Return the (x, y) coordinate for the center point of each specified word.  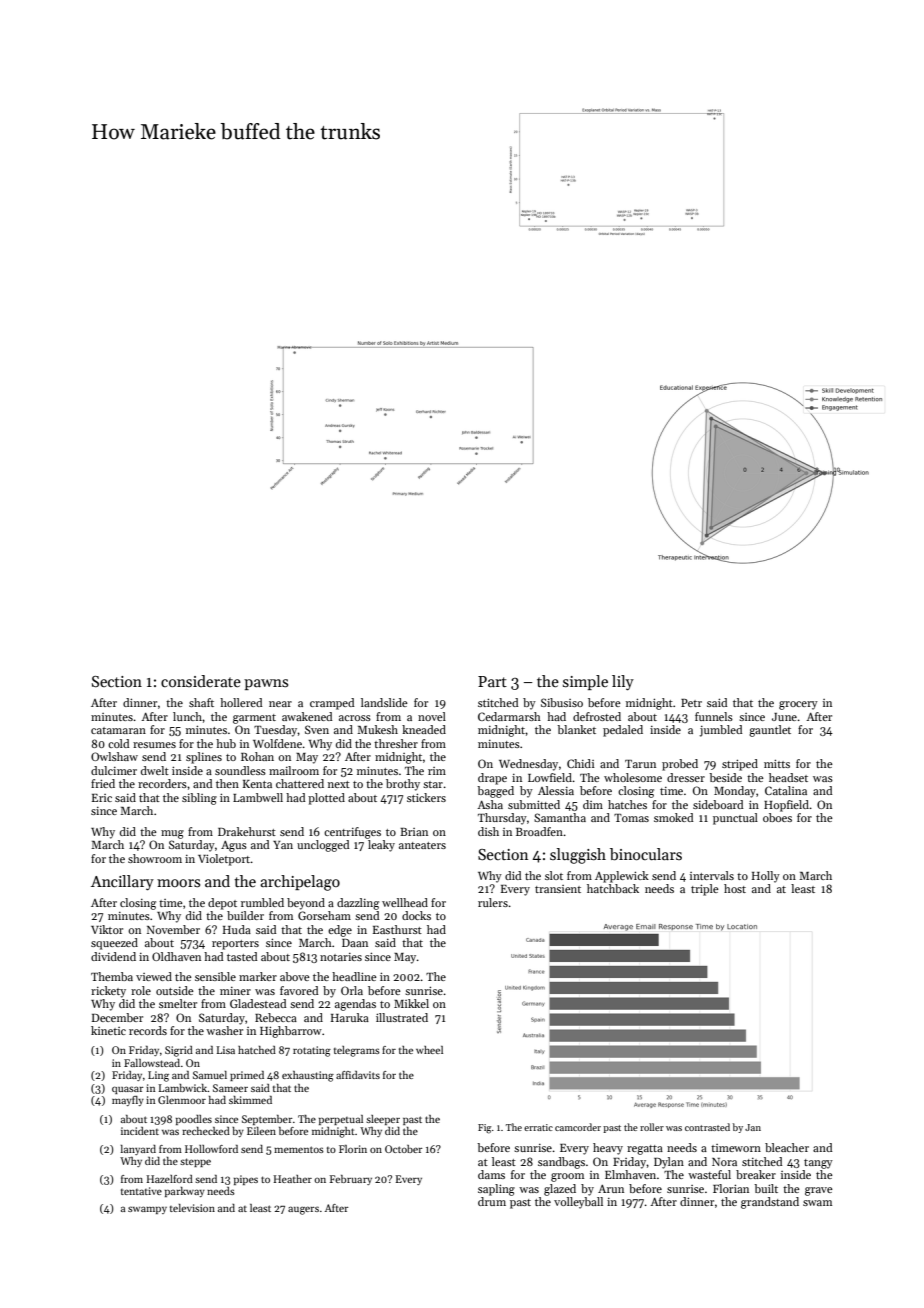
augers (303, 1210)
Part (492, 681)
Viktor (107, 929)
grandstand (770, 1203)
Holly (766, 877)
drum (492, 1201)
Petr (691, 703)
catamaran (118, 730)
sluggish (578, 856)
